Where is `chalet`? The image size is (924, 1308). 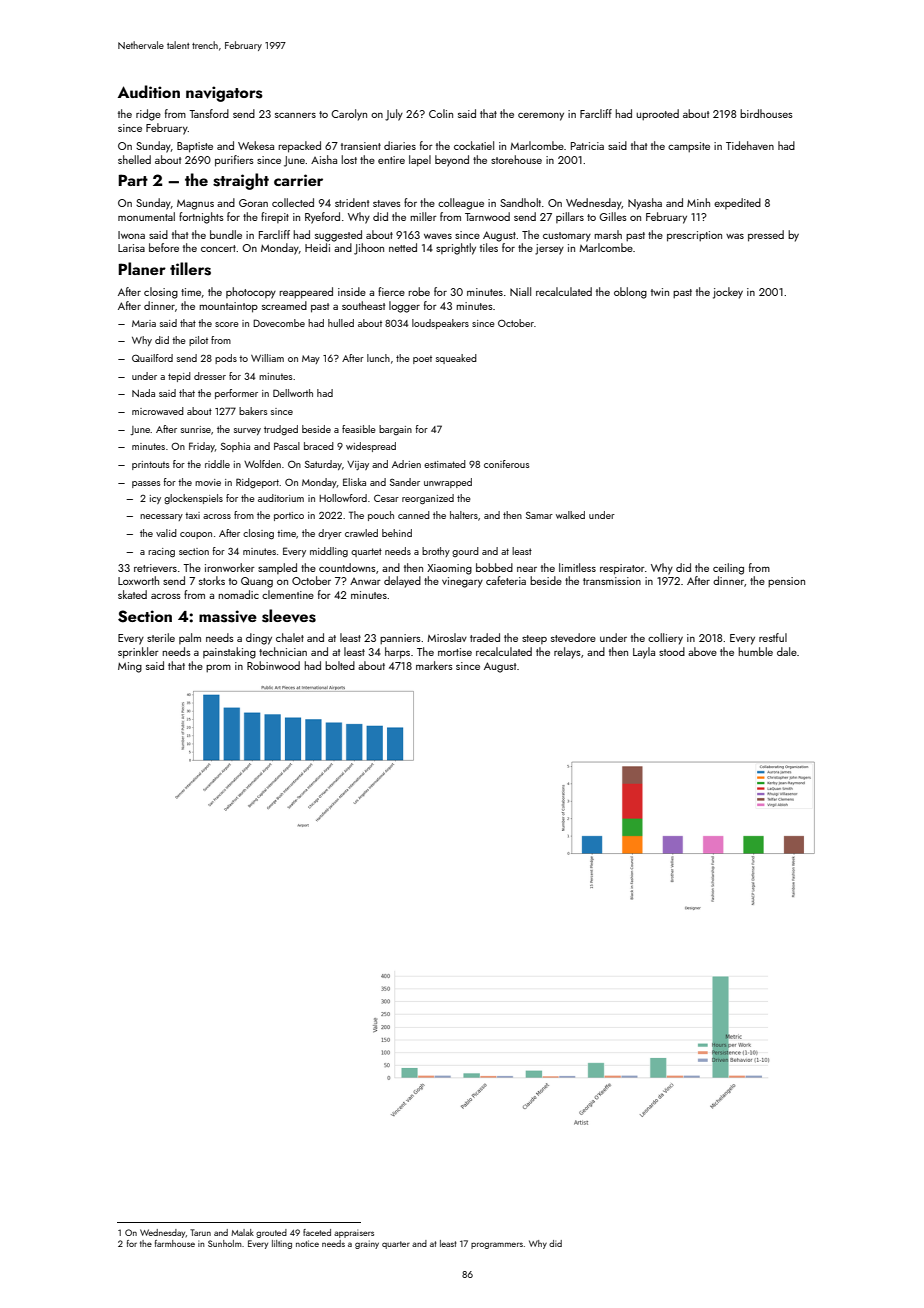 chalet is located at coordinates (290, 637).
